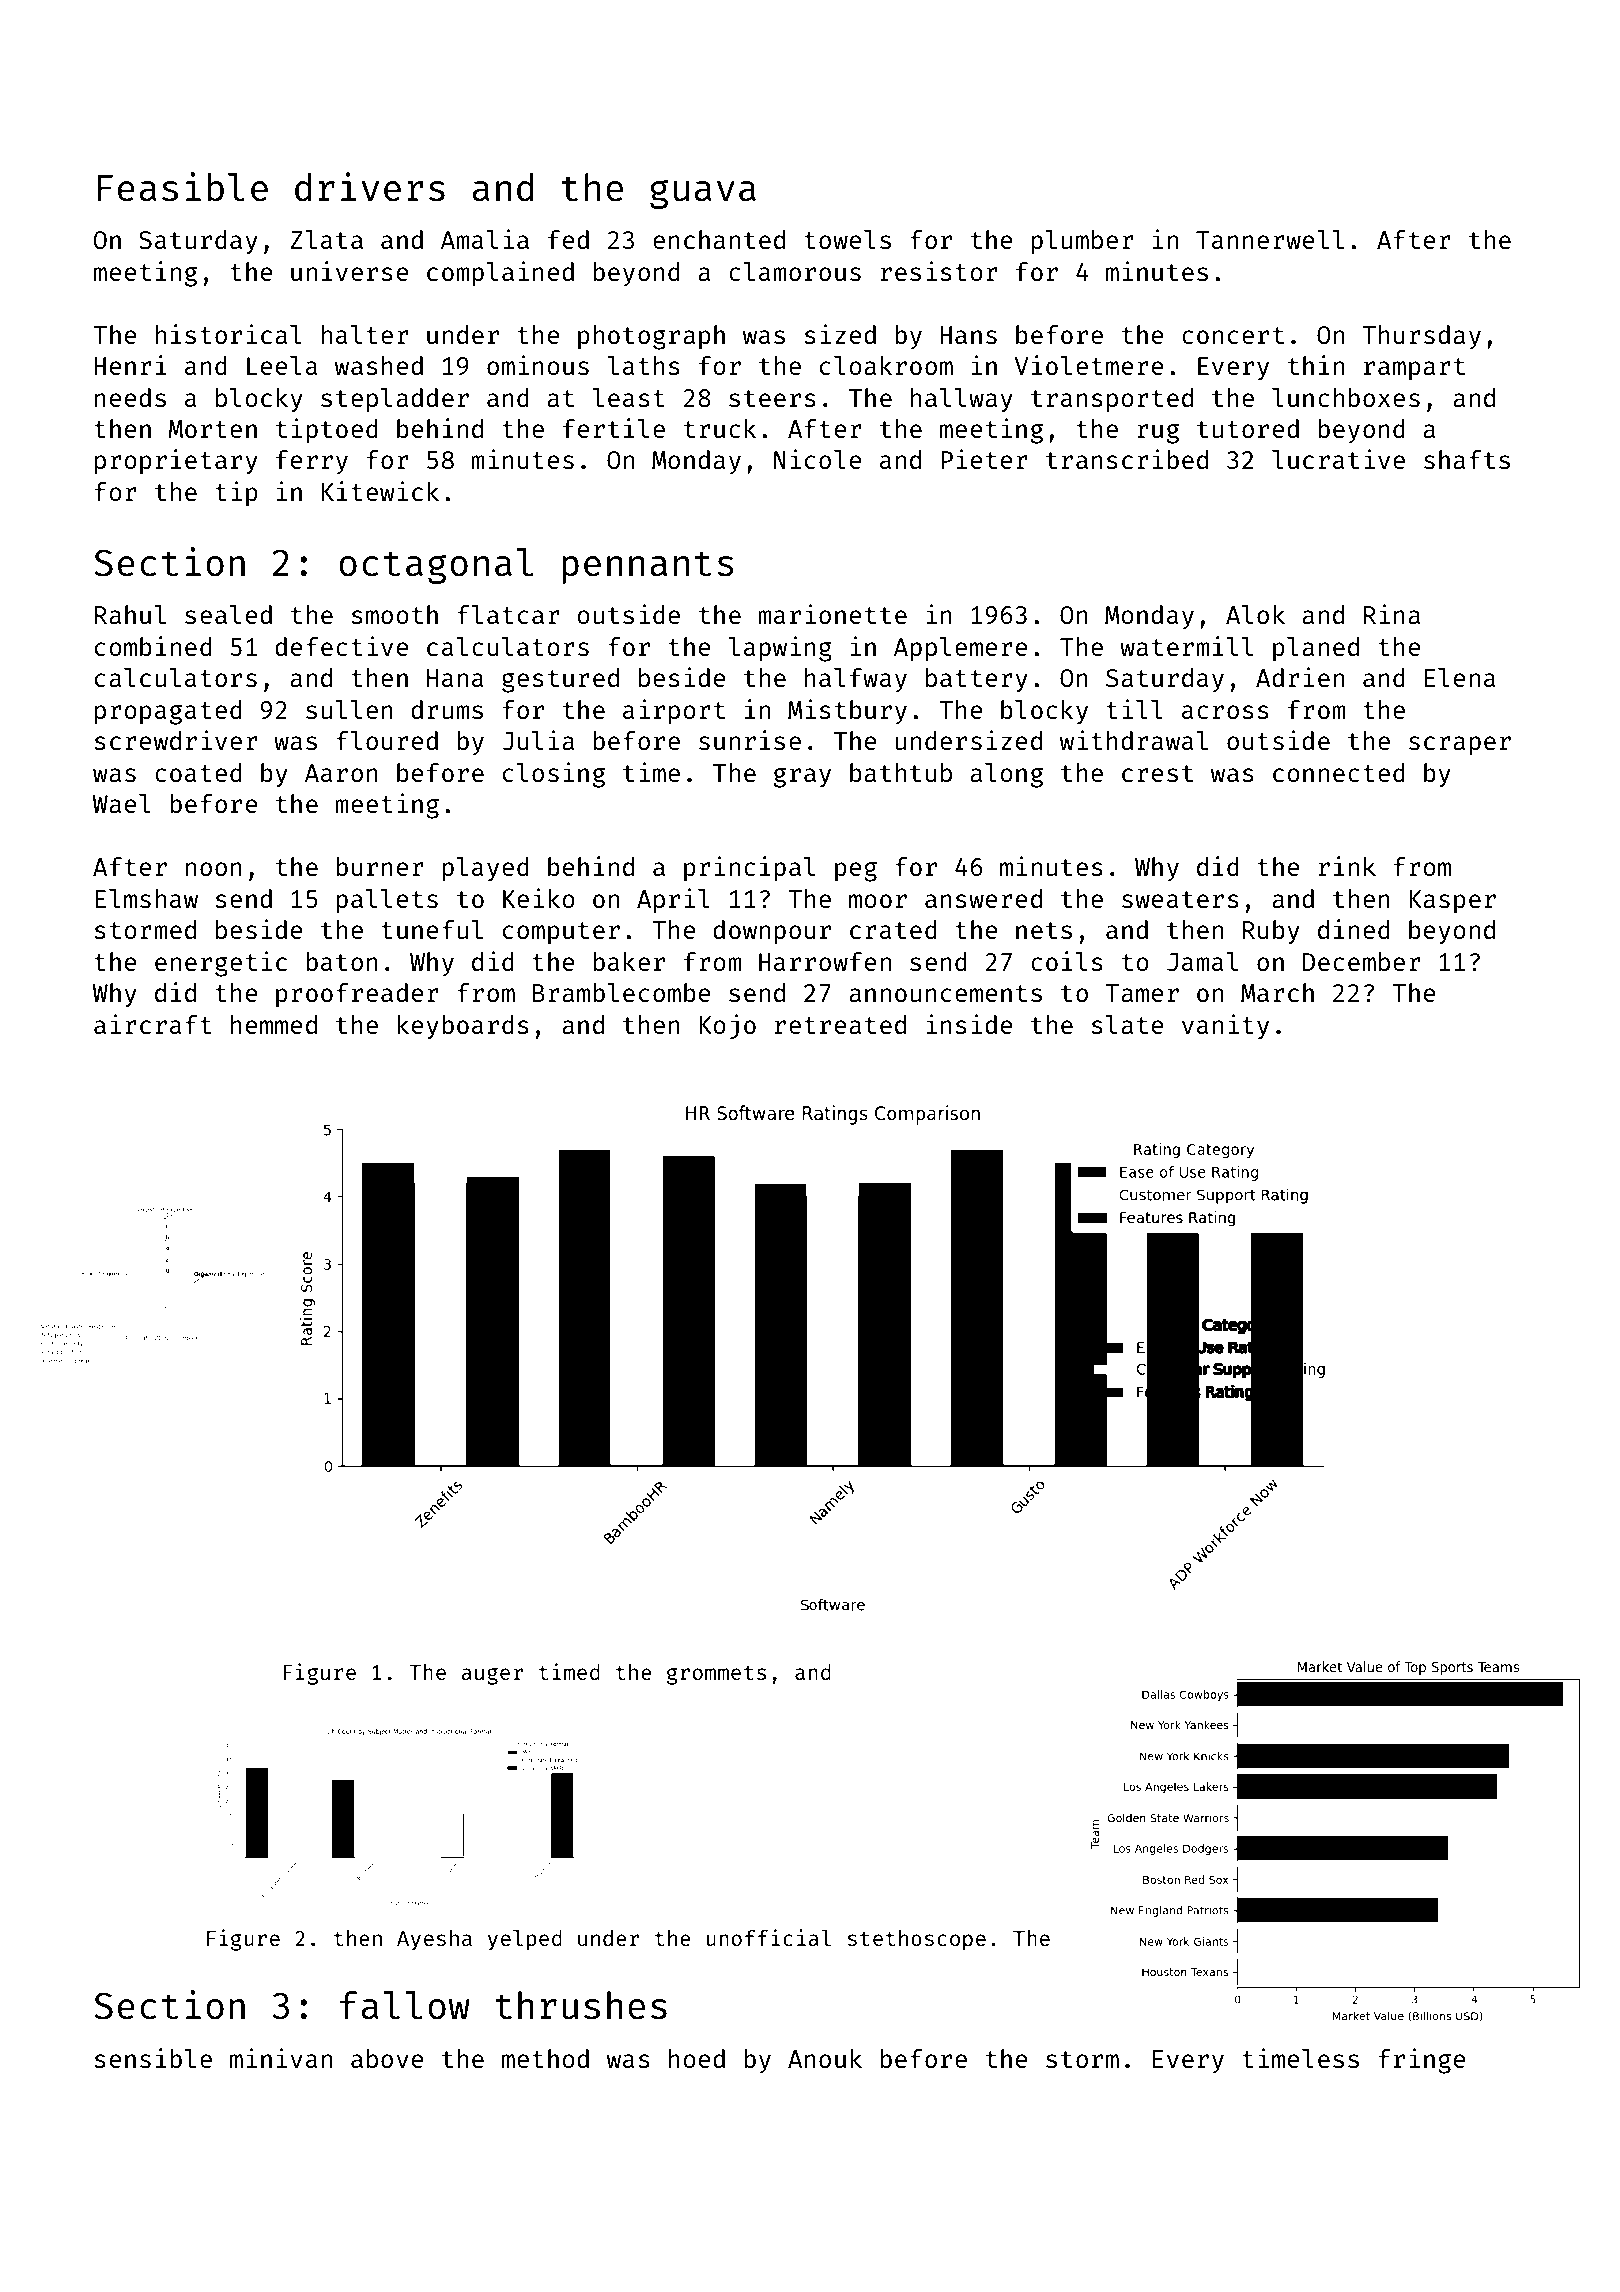 The image size is (1620, 2292). I want to click on Keiko, so click(539, 898).
